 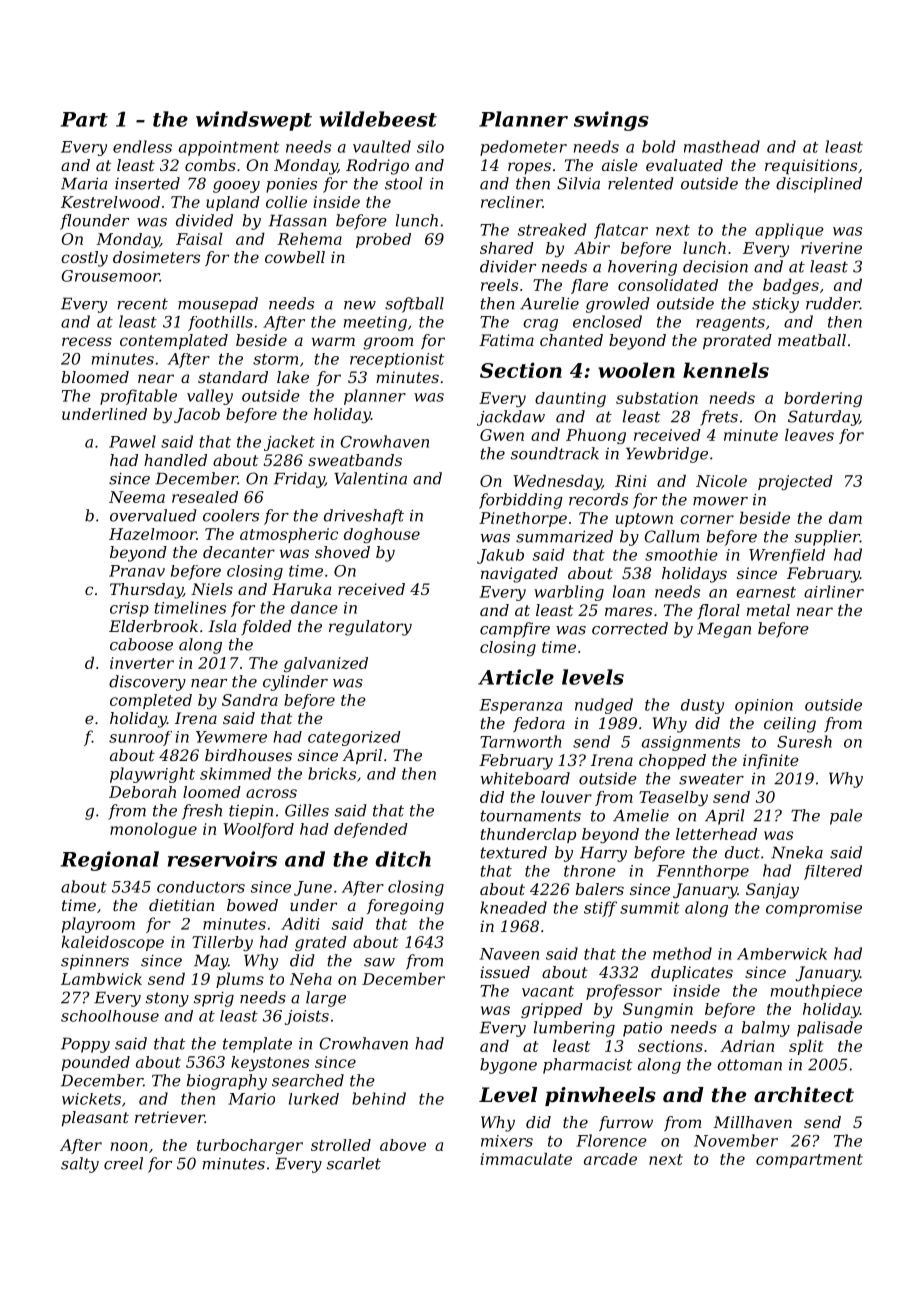 I want to click on corrected, so click(x=630, y=628).
